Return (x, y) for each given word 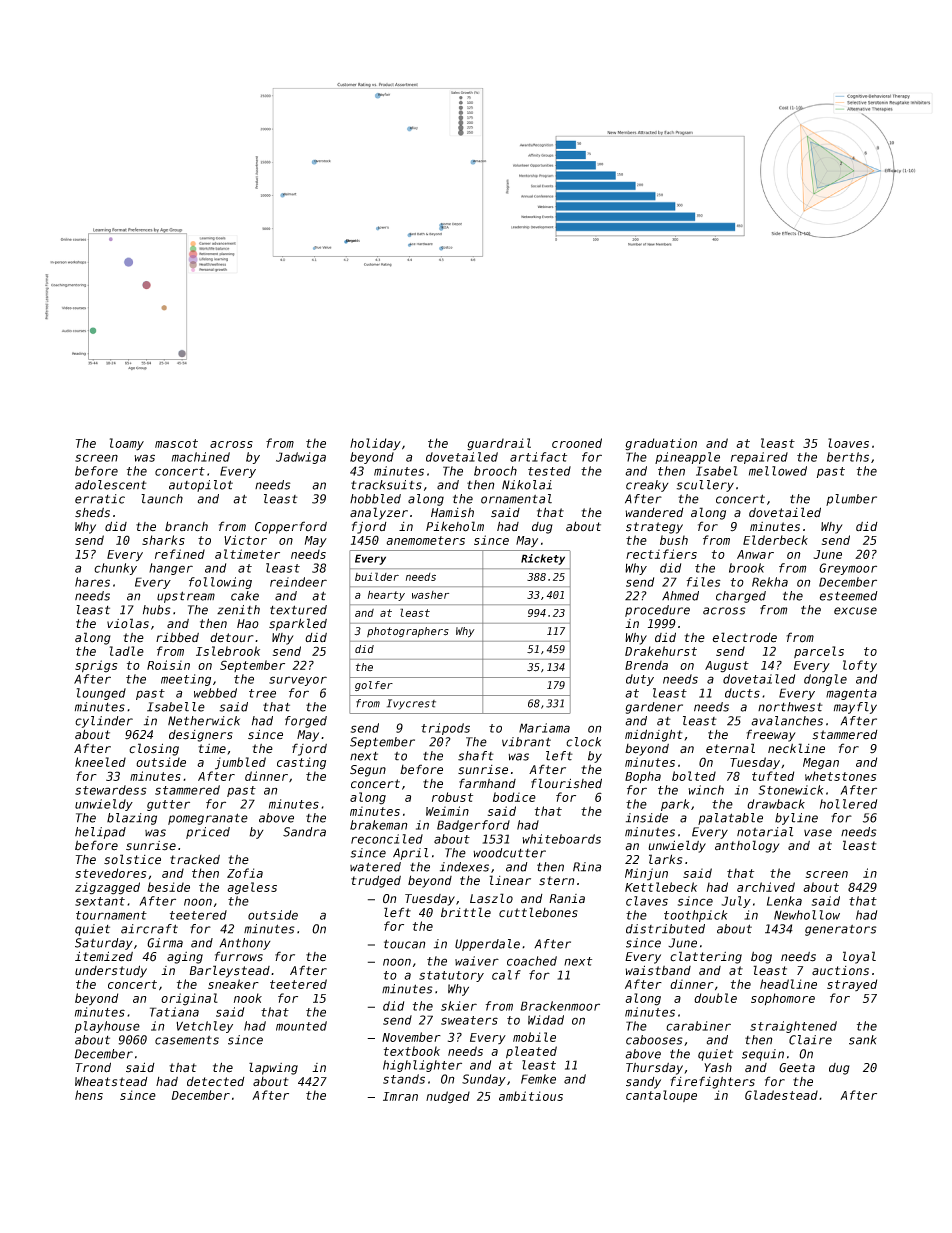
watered (375, 867)
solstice (132, 859)
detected (216, 1082)
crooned (577, 443)
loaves (848, 443)
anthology (747, 846)
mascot (176, 443)
